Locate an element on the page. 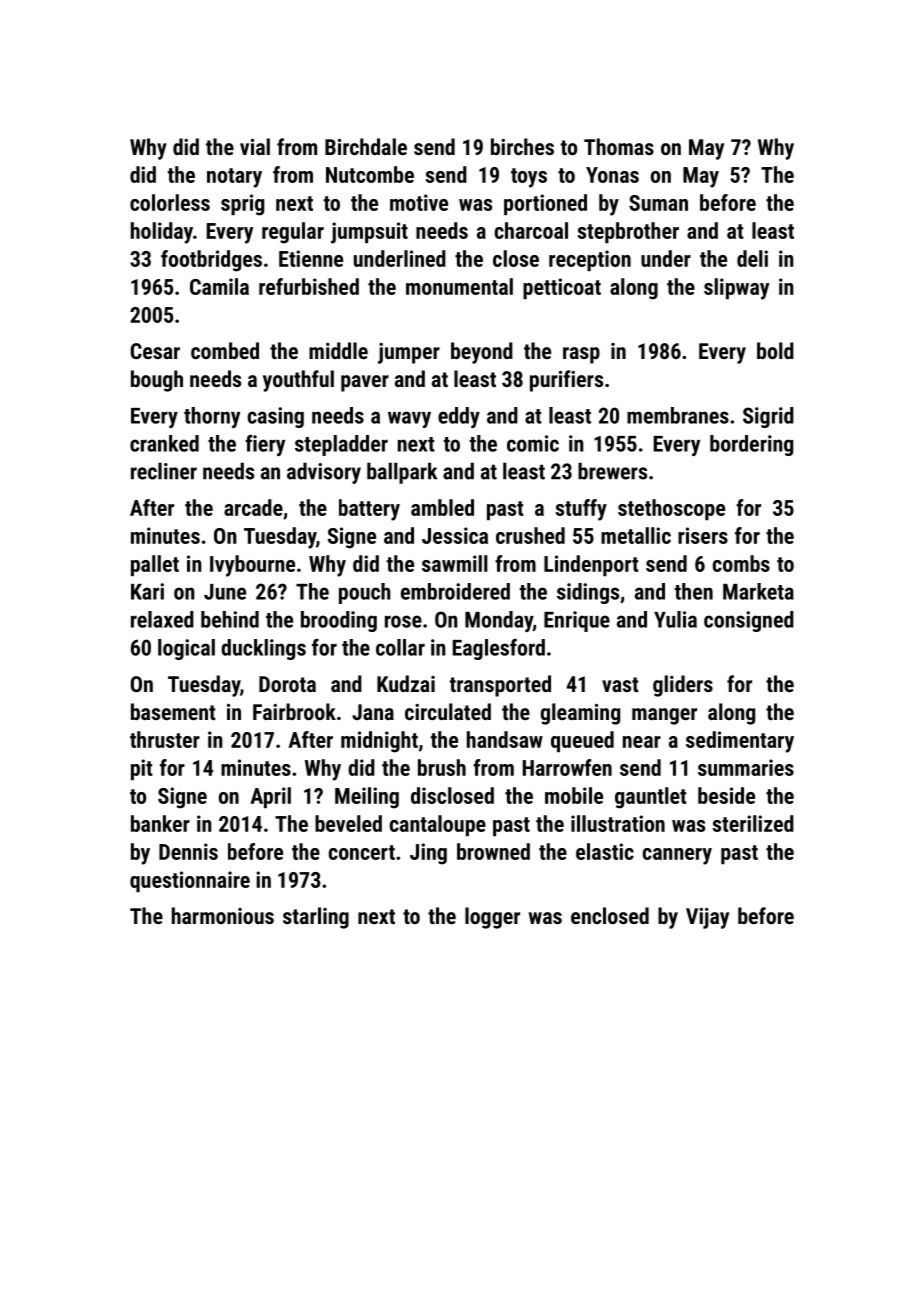 The width and height of the page is (924, 1311). Sigrid is located at coordinates (768, 417).
